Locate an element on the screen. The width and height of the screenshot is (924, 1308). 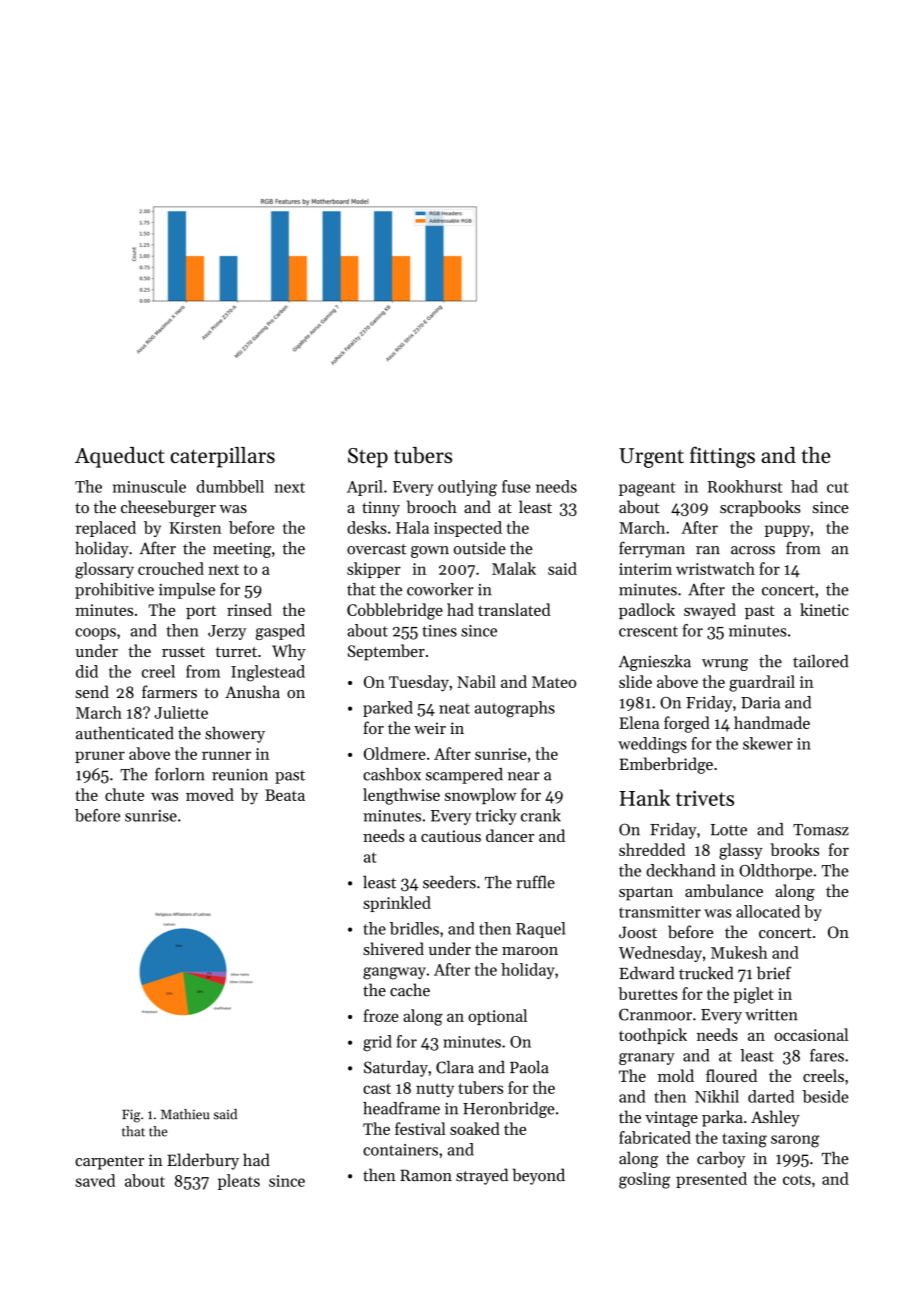
seeders is located at coordinates (449, 882).
